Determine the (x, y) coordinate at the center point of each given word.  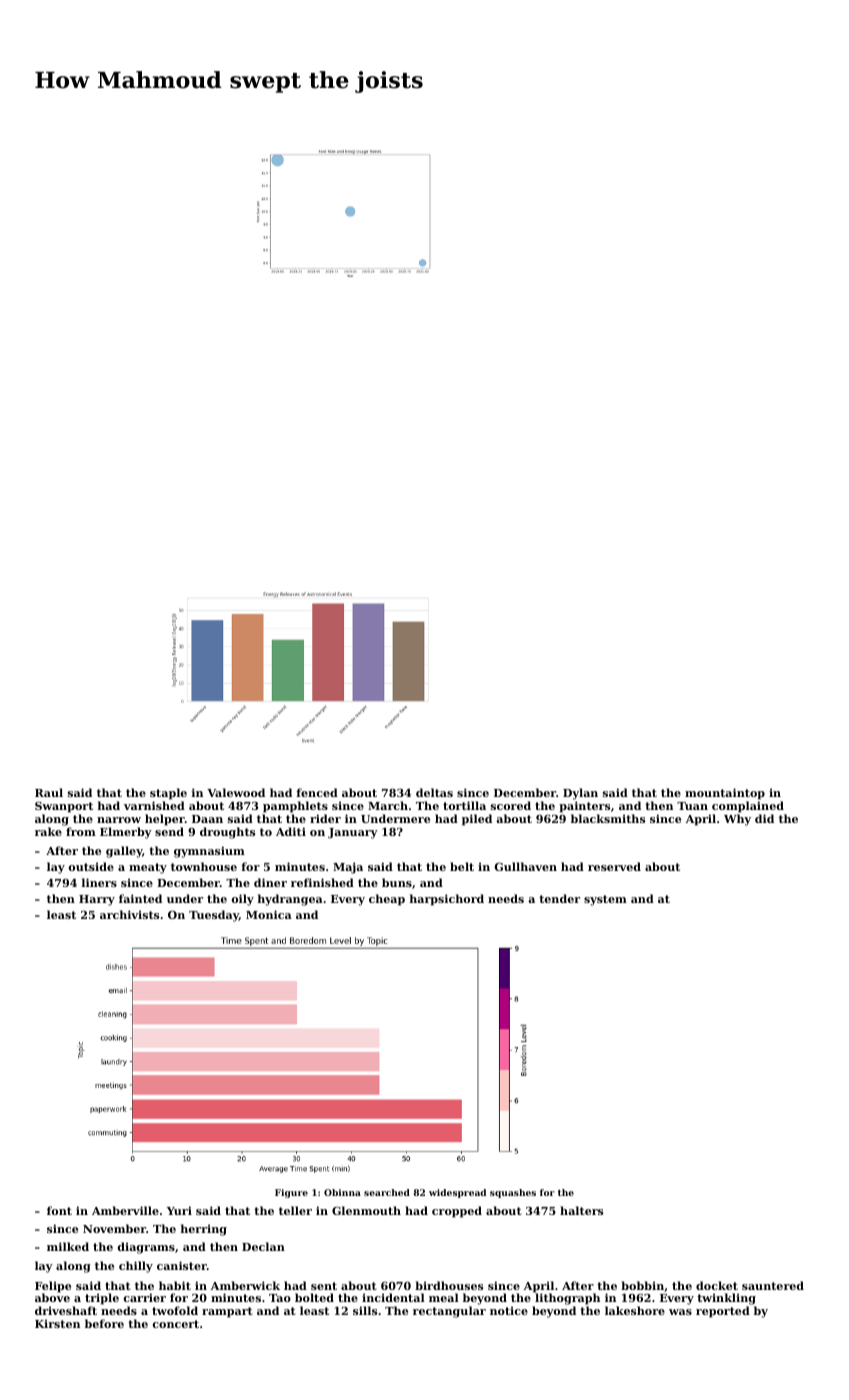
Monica (269, 914)
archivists (129, 914)
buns (397, 882)
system (605, 900)
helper (165, 820)
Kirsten (57, 1323)
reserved (614, 866)
